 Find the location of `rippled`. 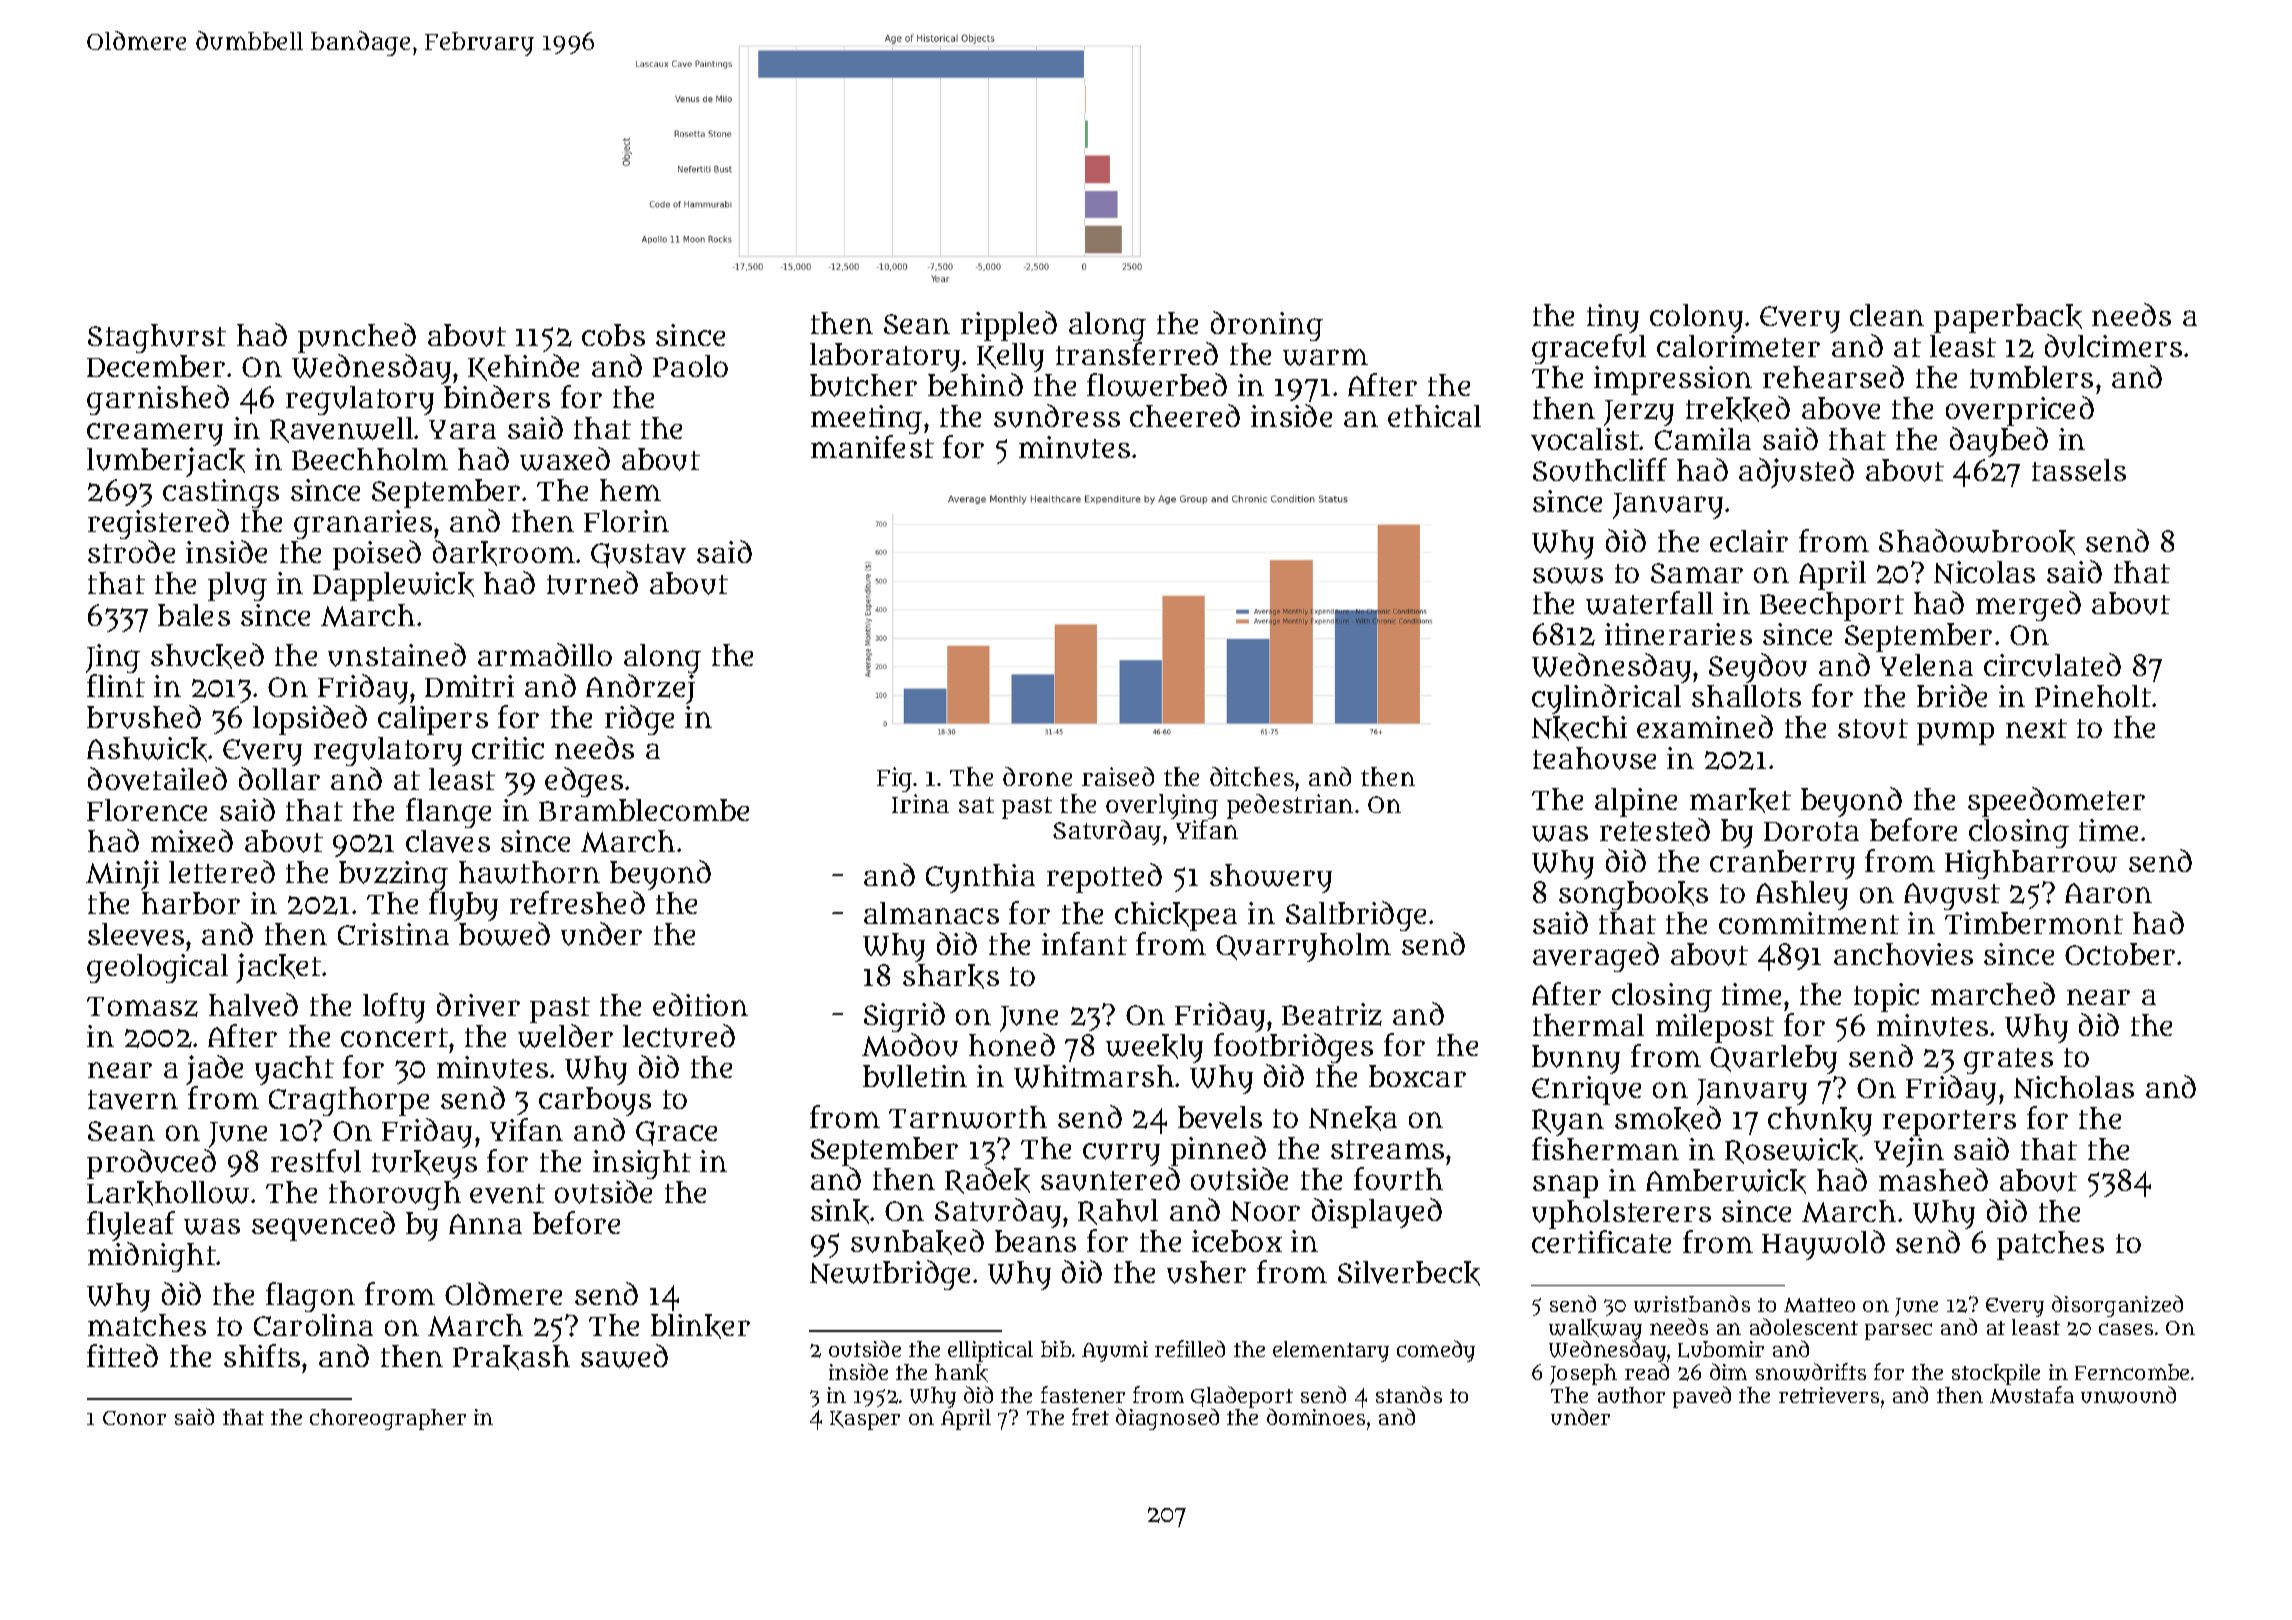

rippled is located at coordinates (1009, 326).
